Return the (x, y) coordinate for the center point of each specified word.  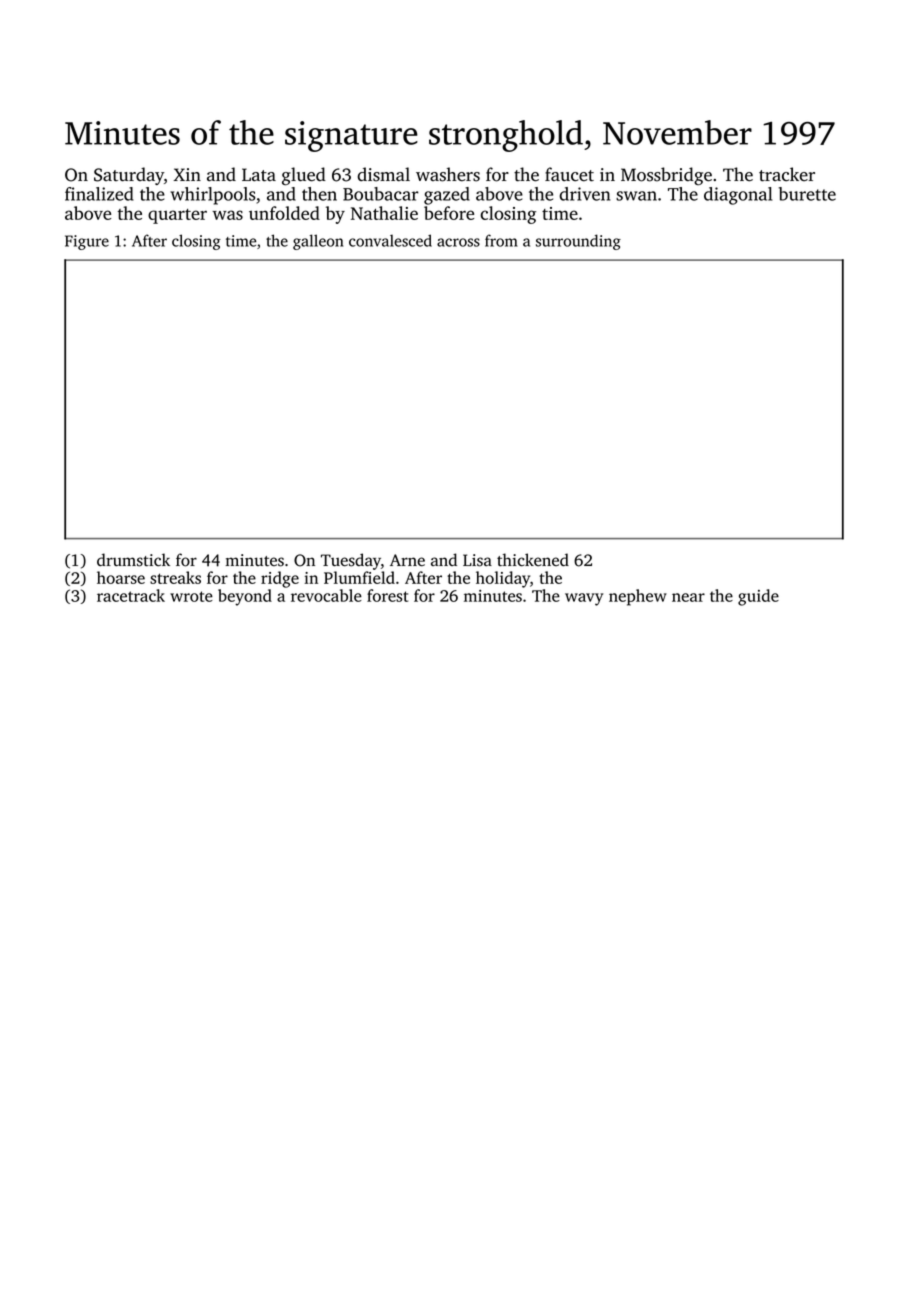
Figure (87, 242)
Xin (187, 174)
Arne (407, 560)
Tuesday (351, 561)
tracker (787, 174)
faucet (569, 174)
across (458, 242)
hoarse (121, 577)
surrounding (578, 242)
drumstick (133, 560)
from (501, 240)
